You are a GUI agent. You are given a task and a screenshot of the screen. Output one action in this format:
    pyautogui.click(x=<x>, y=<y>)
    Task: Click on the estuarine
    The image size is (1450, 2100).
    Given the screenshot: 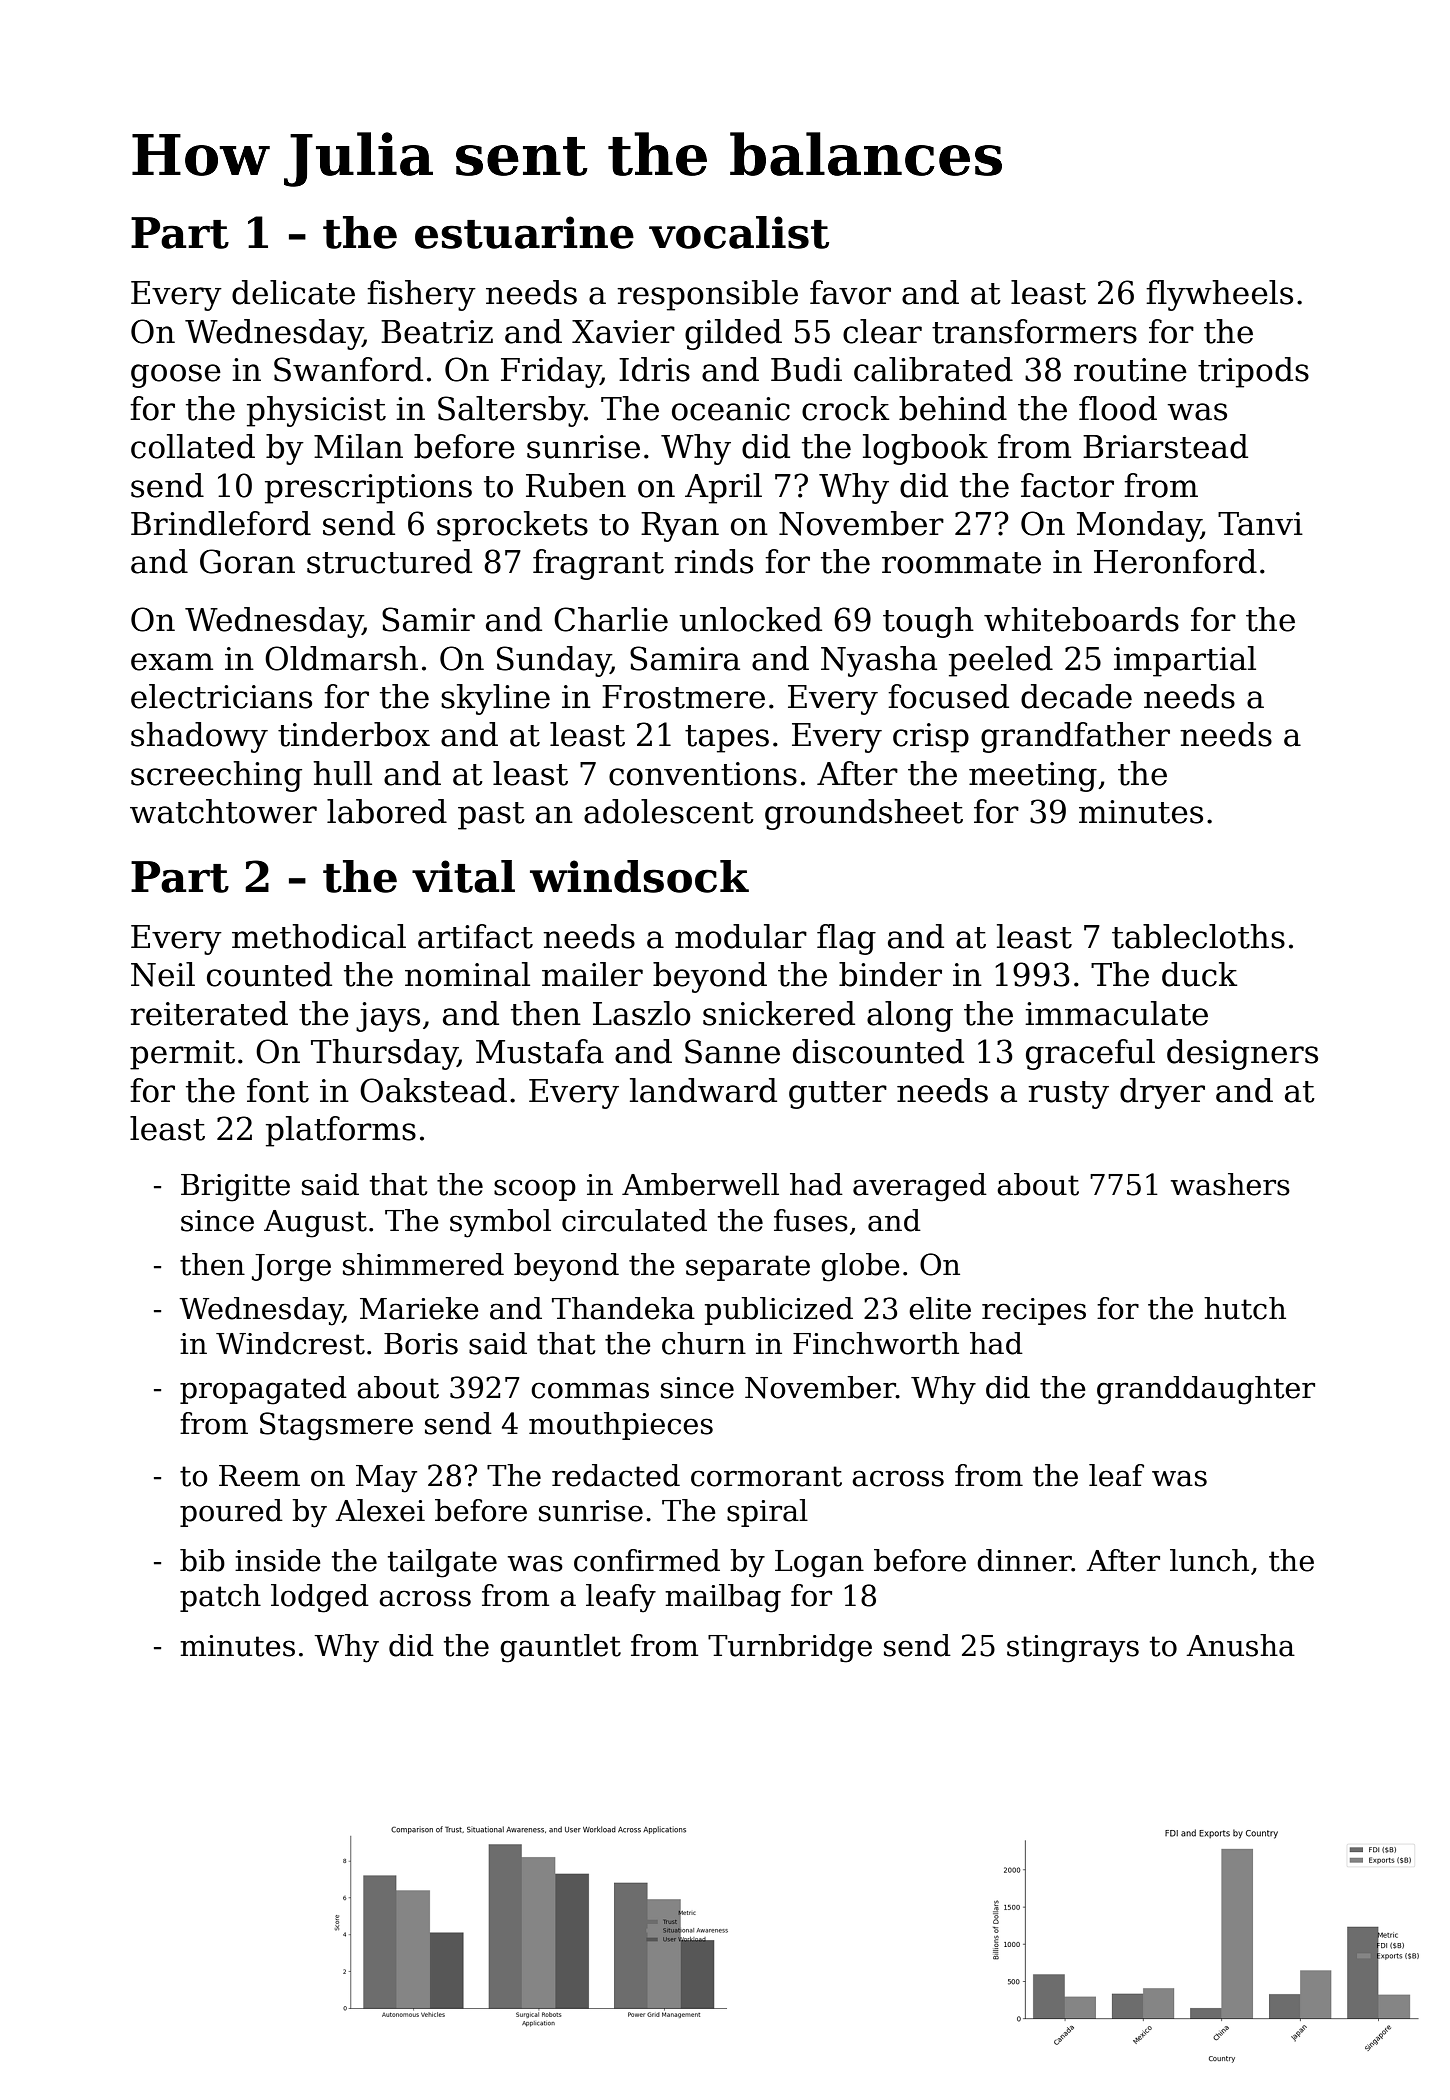 What is the action you would take?
    pyautogui.click(x=524, y=232)
